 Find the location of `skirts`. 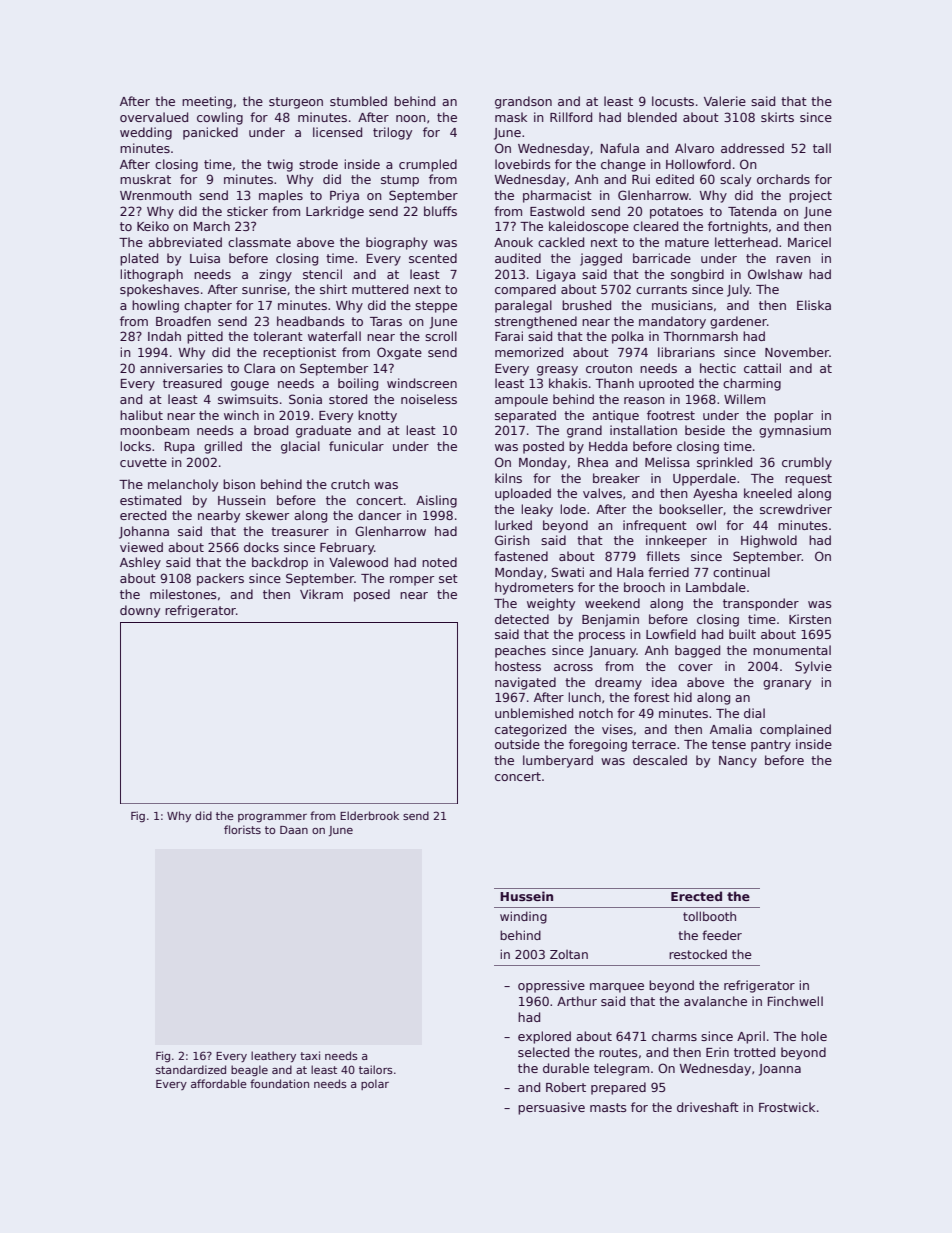

skirts is located at coordinates (777, 117).
